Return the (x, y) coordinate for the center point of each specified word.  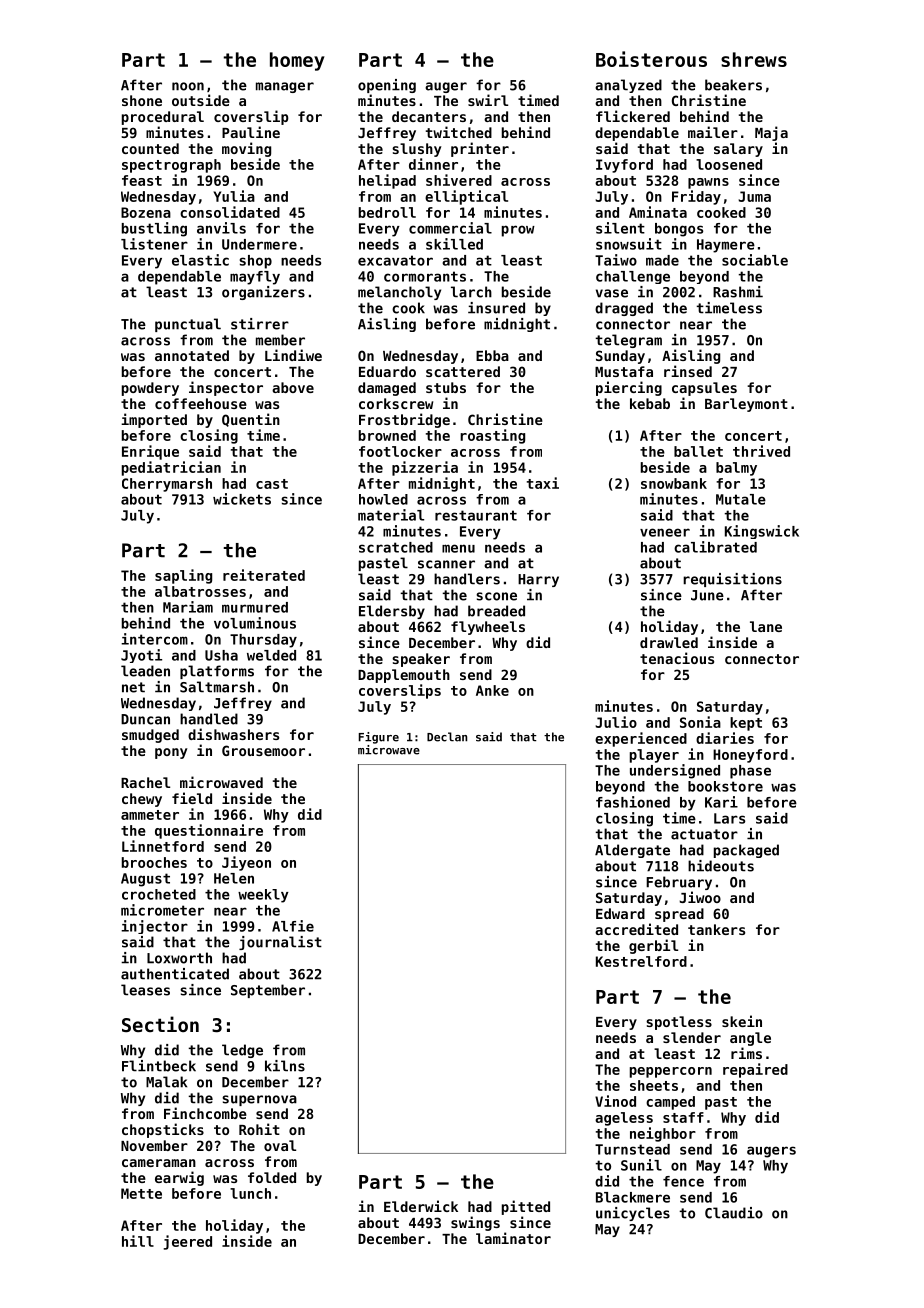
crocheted (159, 894)
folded (272, 1177)
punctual (188, 325)
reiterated (264, 575)
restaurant (476, 515)
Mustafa (624, 371)
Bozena (146, 212)
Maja (771, 133)
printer (480, 149)
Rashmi (738, 292)
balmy (736, 469)
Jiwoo (700, 897)
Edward (620, 913)
